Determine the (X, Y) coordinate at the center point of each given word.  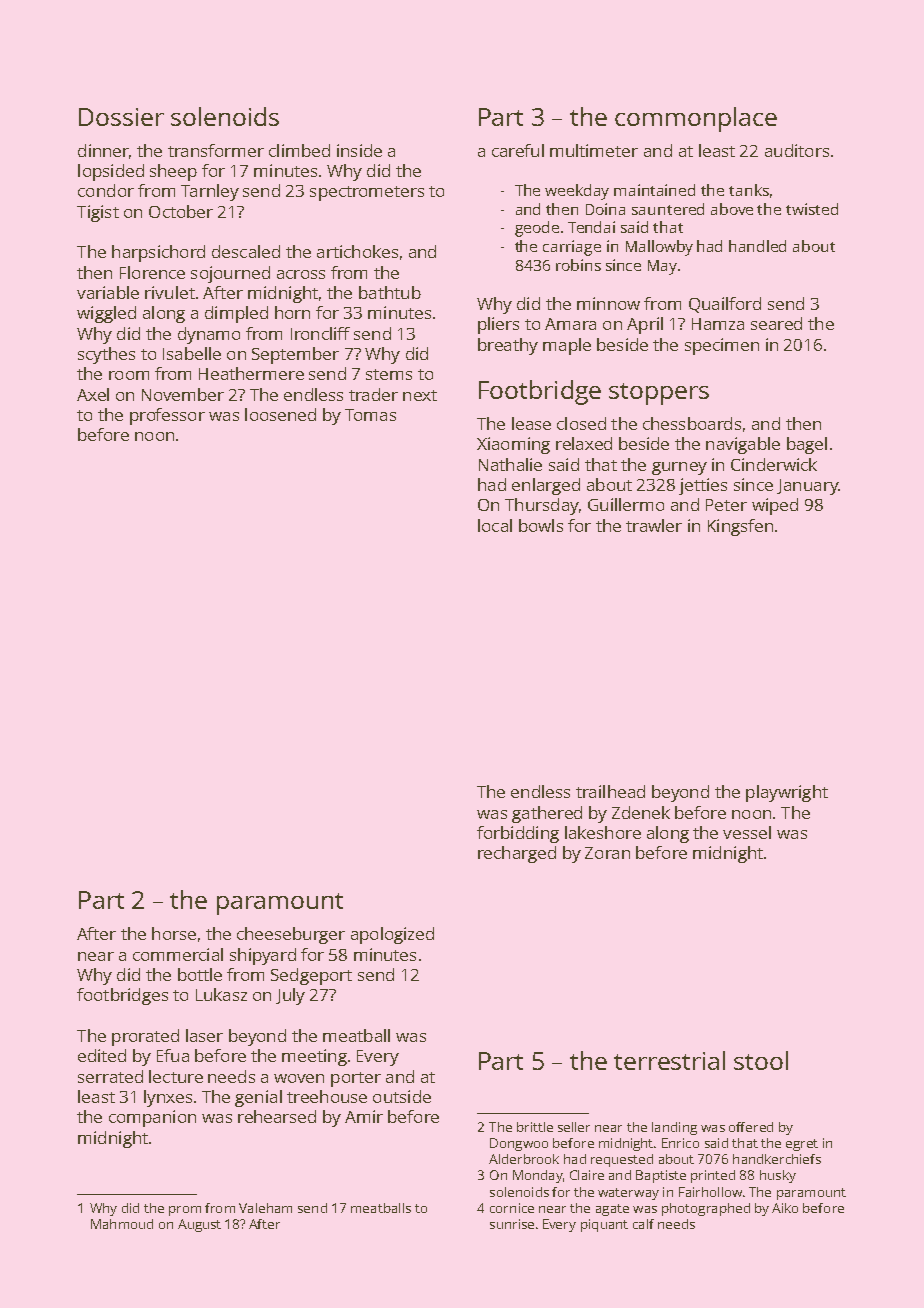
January (807, 487)
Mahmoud (122, 1224)
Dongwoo (519, 1144)
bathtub (390, 292)
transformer (216, 150)
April (645, 325)
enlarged (546, 486)
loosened (280, 414)
